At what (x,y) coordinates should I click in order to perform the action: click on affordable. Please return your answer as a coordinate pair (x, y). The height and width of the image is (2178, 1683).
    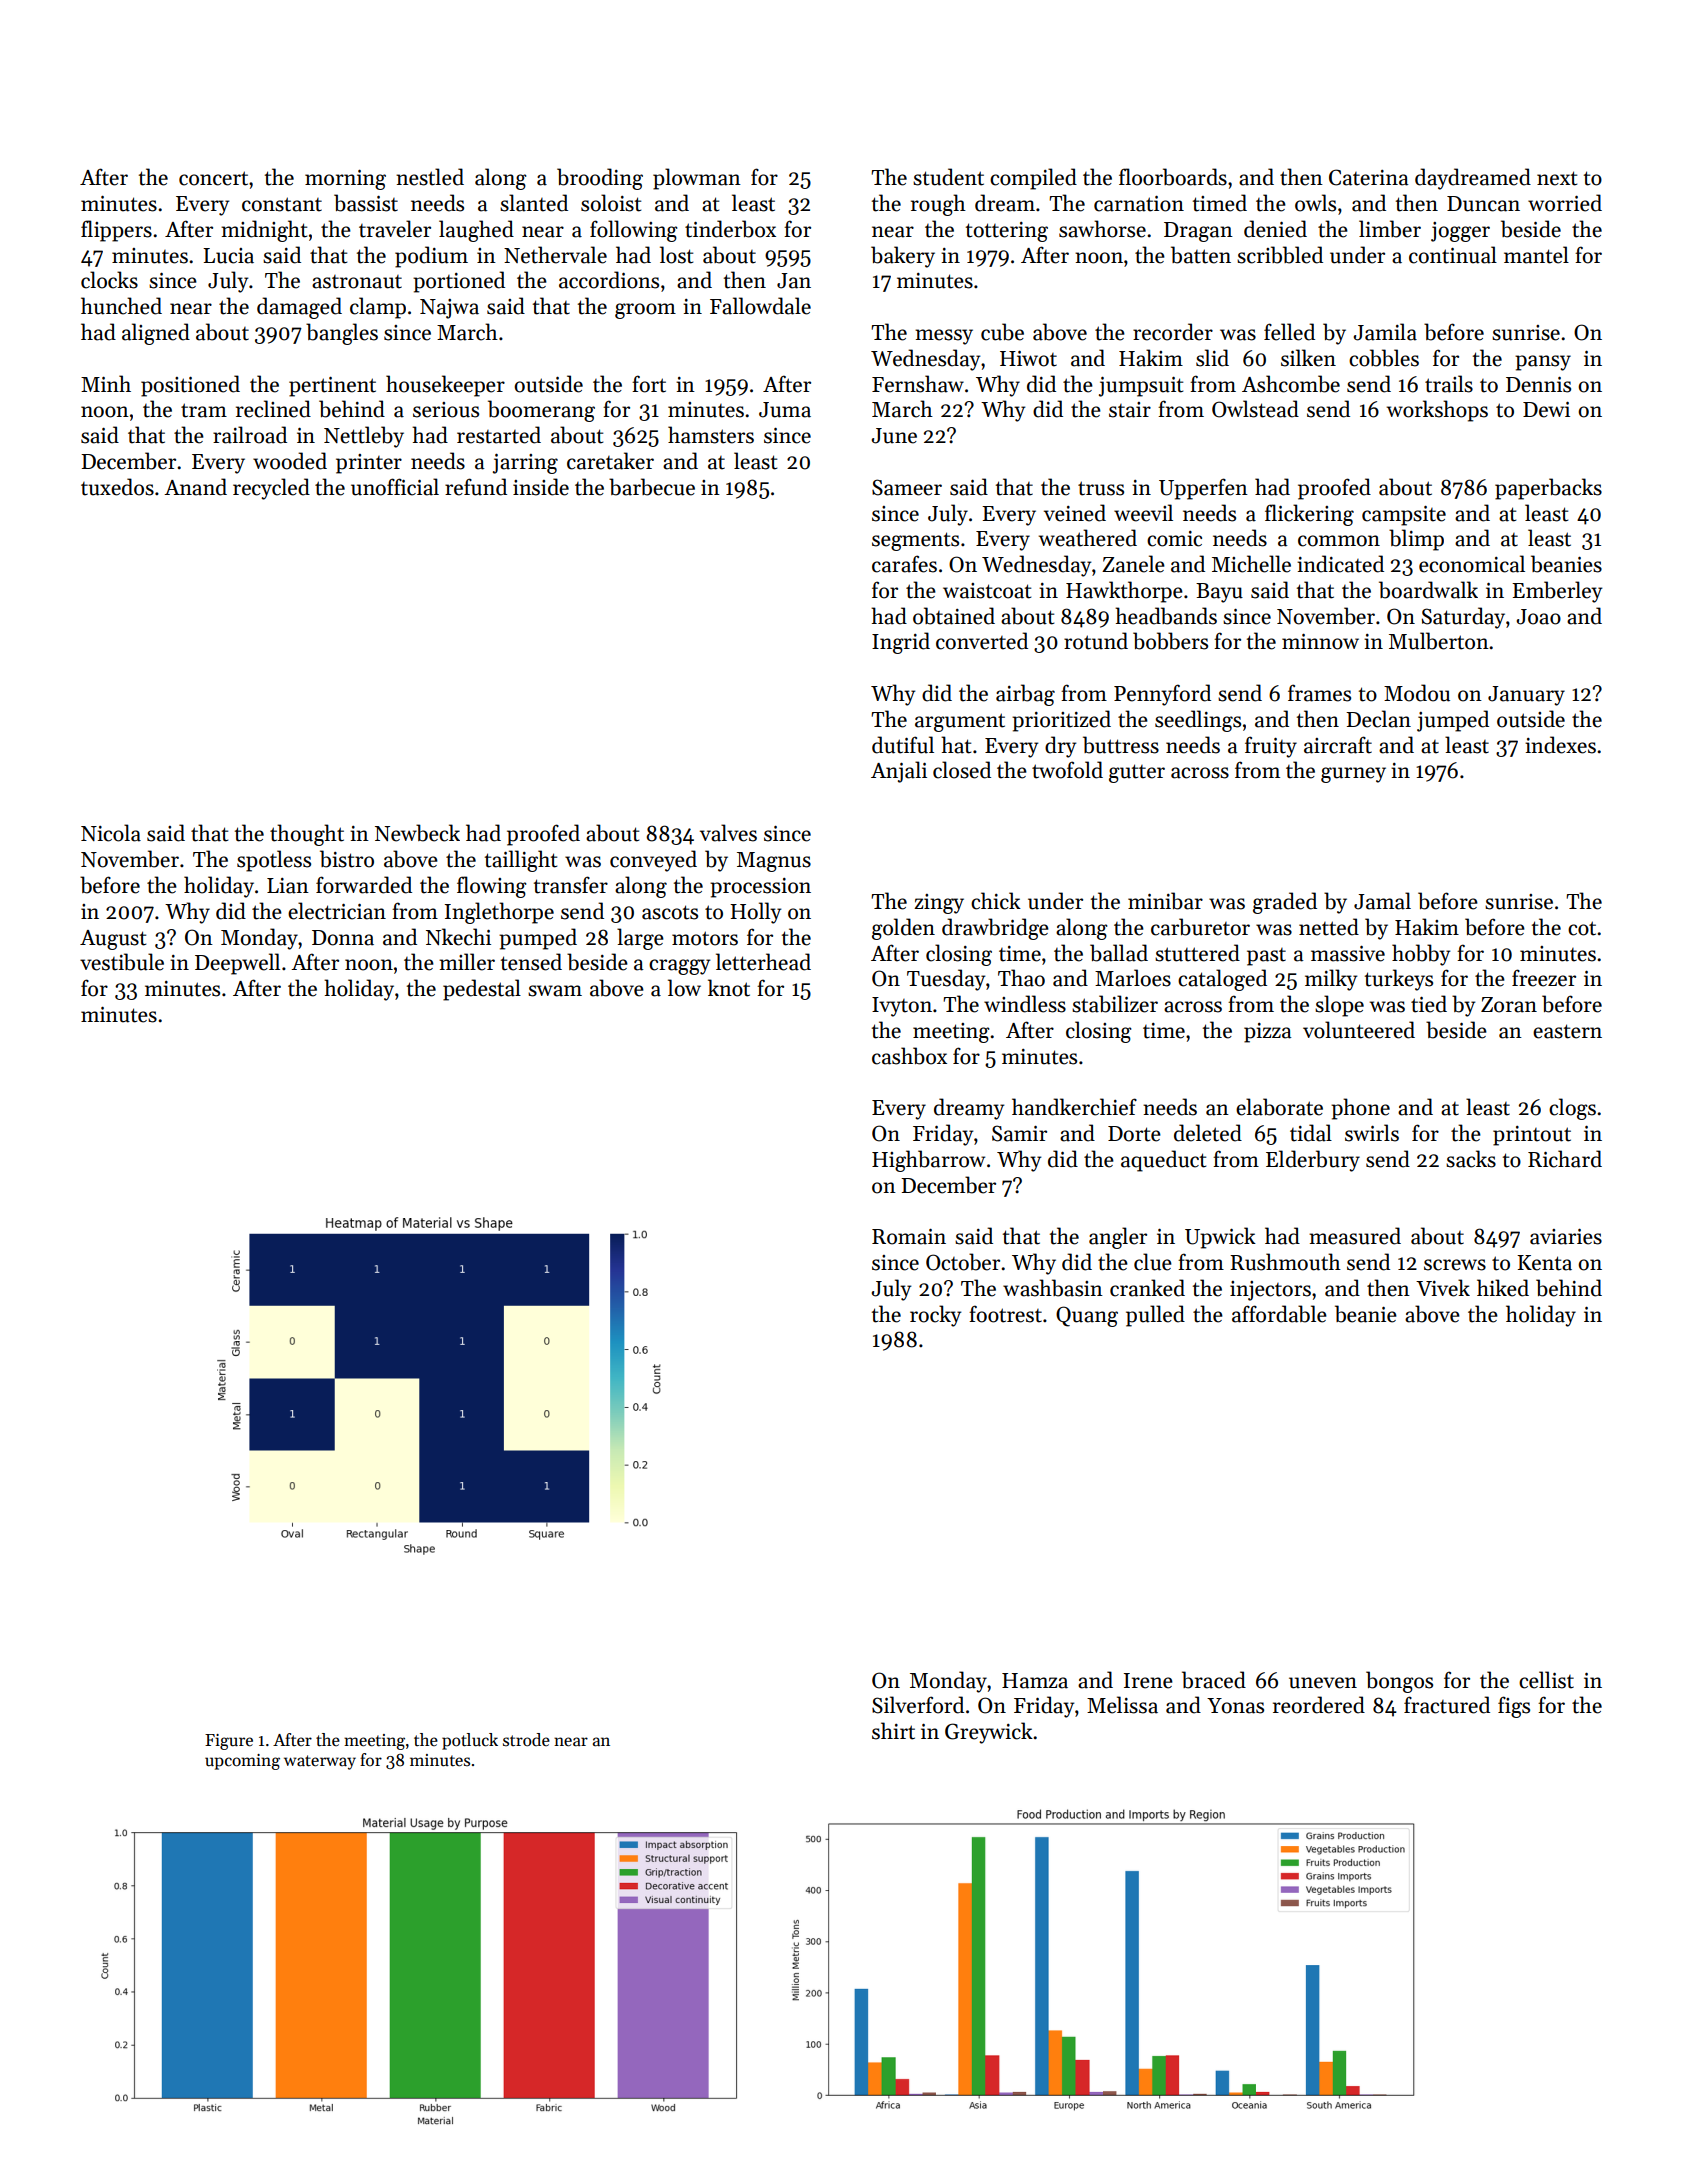
    Looking at the image, I should click on (1279, 1314).
